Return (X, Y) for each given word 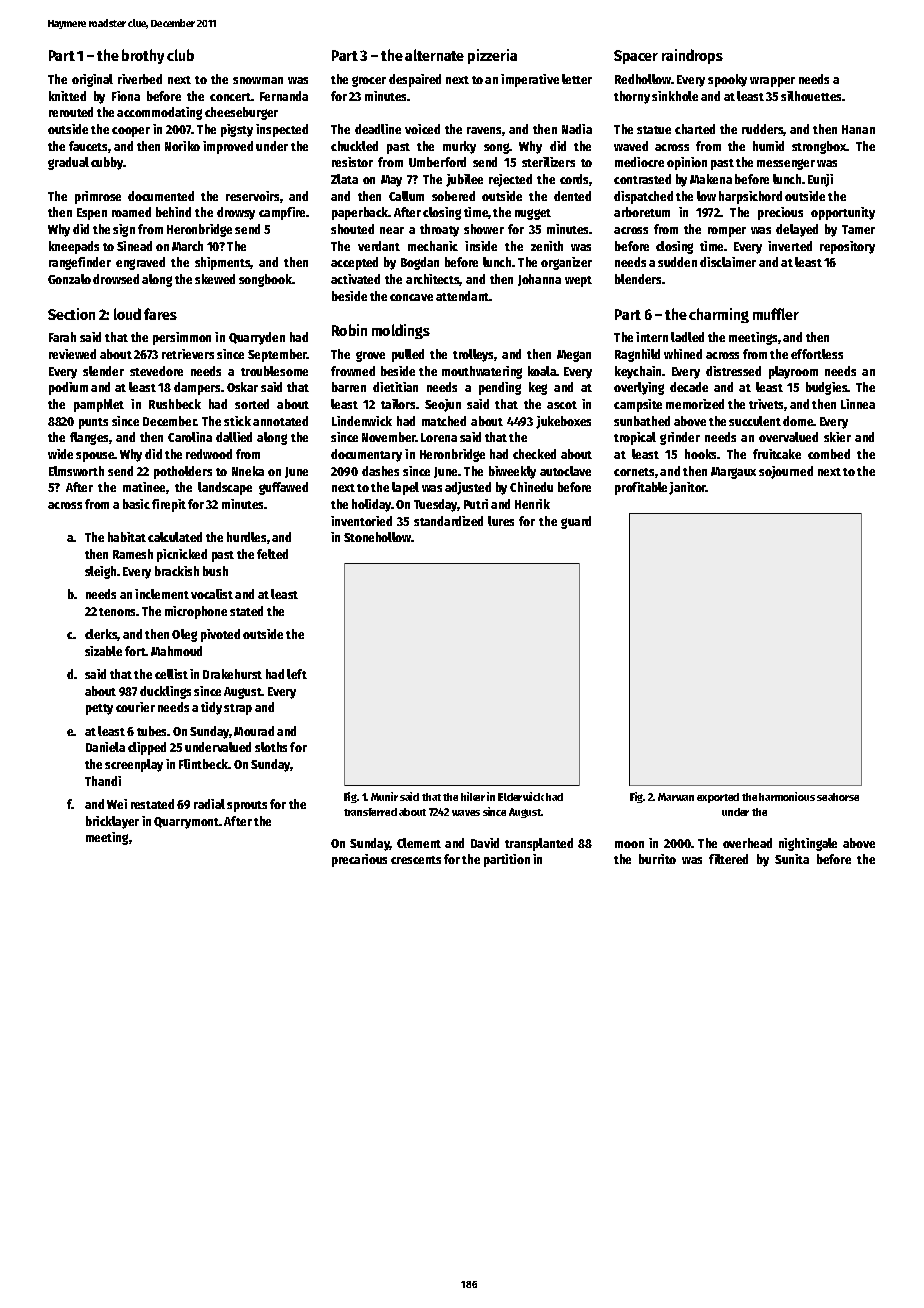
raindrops (692, 56)
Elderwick (521, 796)
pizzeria (492, 56)
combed (829, 454)
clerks (101, 635)
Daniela (105, 747)
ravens (484, 130)
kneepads (74, 247)
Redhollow (643, 79)
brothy (143, 56)
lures (501, 521)
